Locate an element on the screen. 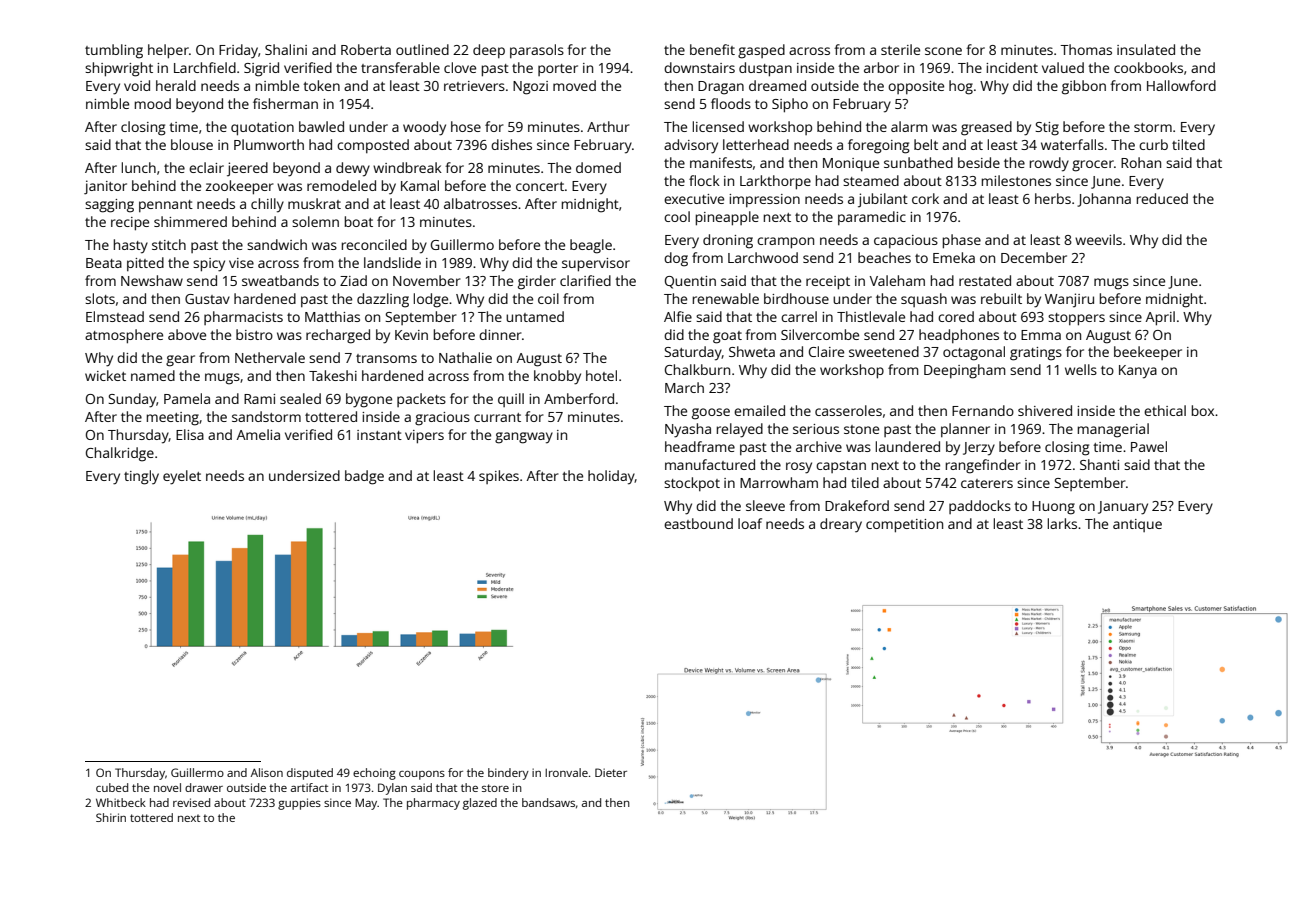 Image resolution: width=1308 pixels, height=924 pixels. antique is located at coordinates (1137, 525).
